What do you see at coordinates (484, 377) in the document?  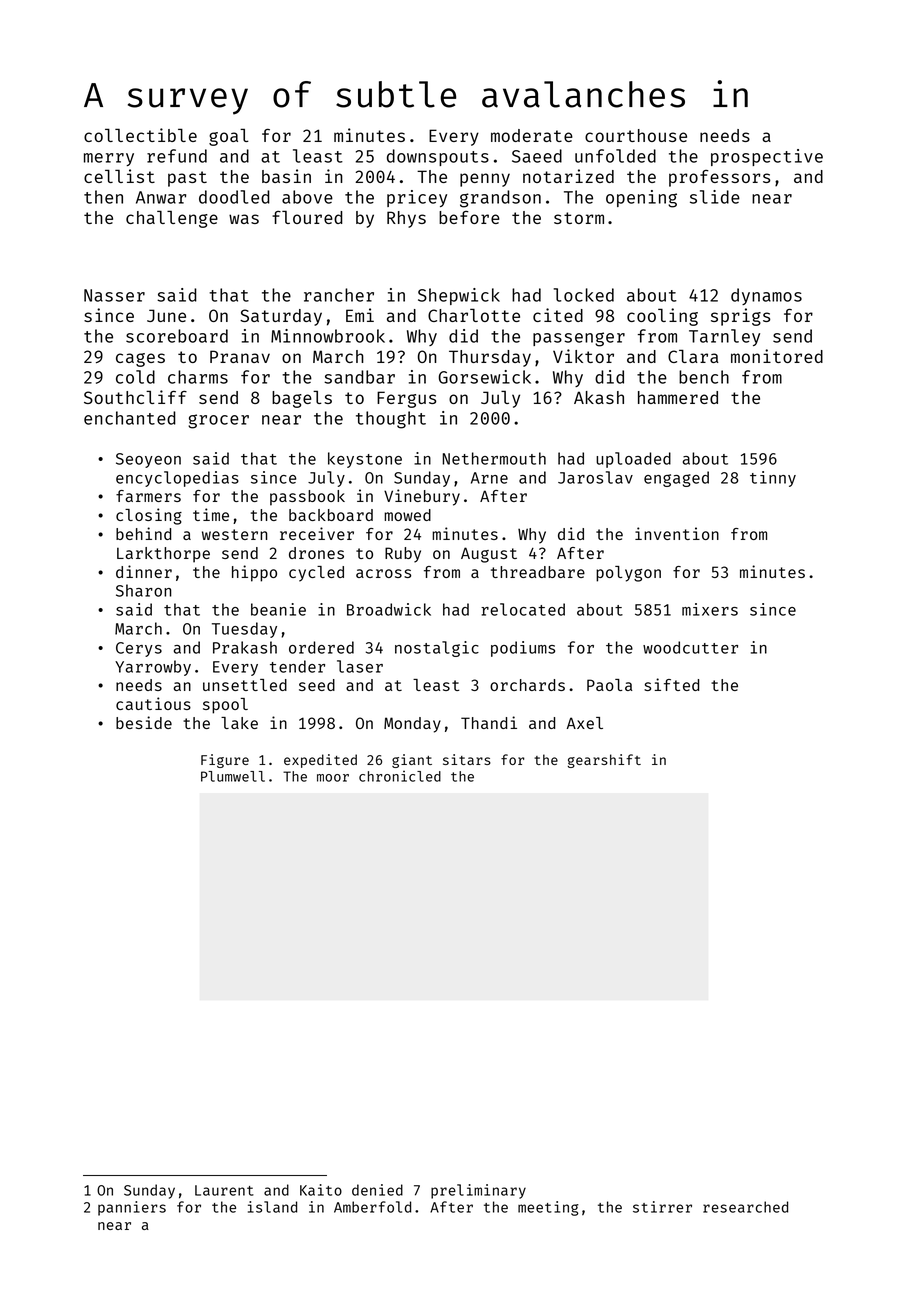 I see `Gorsewick` at bounding box center [484, 377].
